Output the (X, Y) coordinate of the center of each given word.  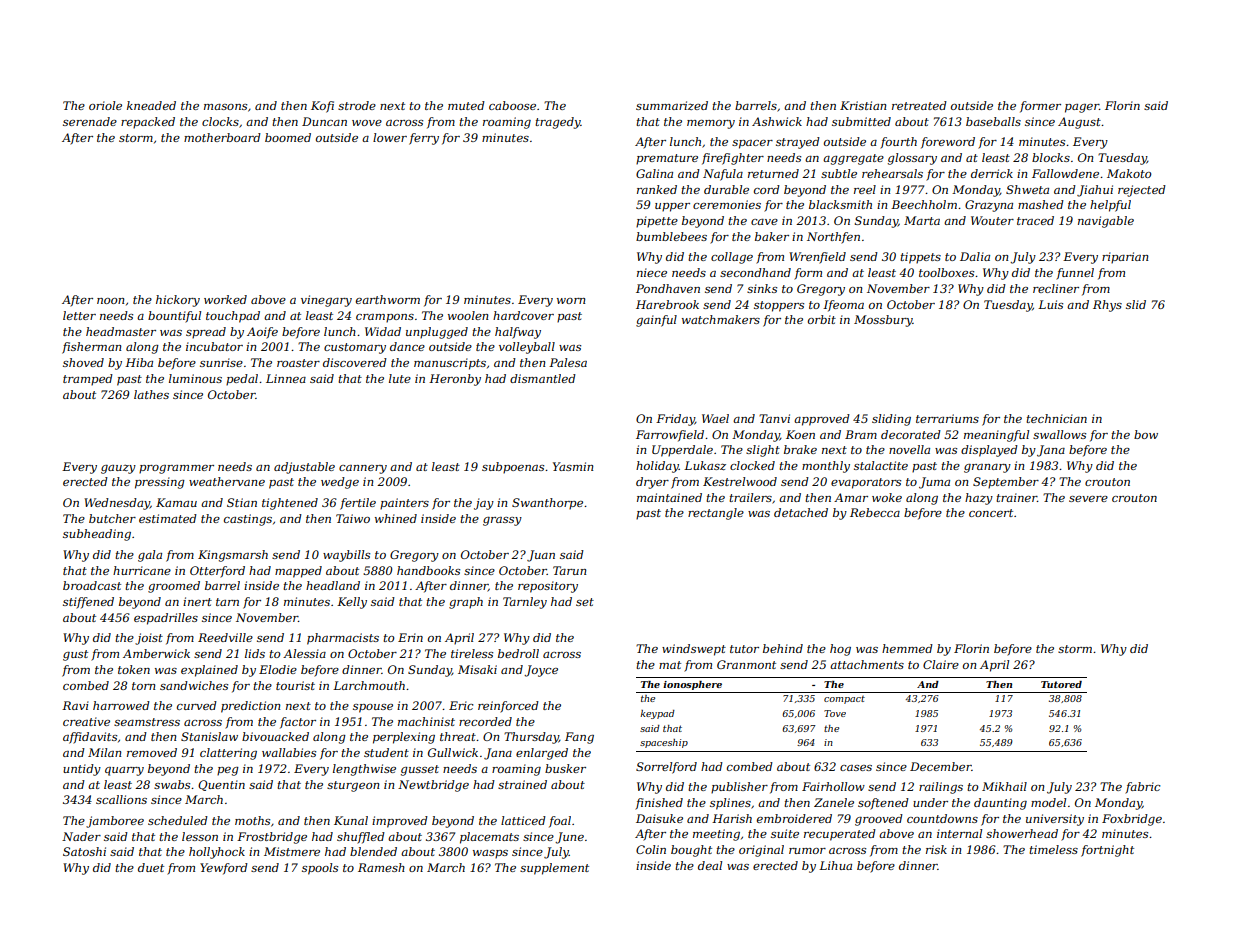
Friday (675, 420)
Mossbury (883, 321)
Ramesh (381, 867)
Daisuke (659, 818)
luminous (195, 378)
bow (1146, 434)
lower (390, 137)
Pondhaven (668, 288)
